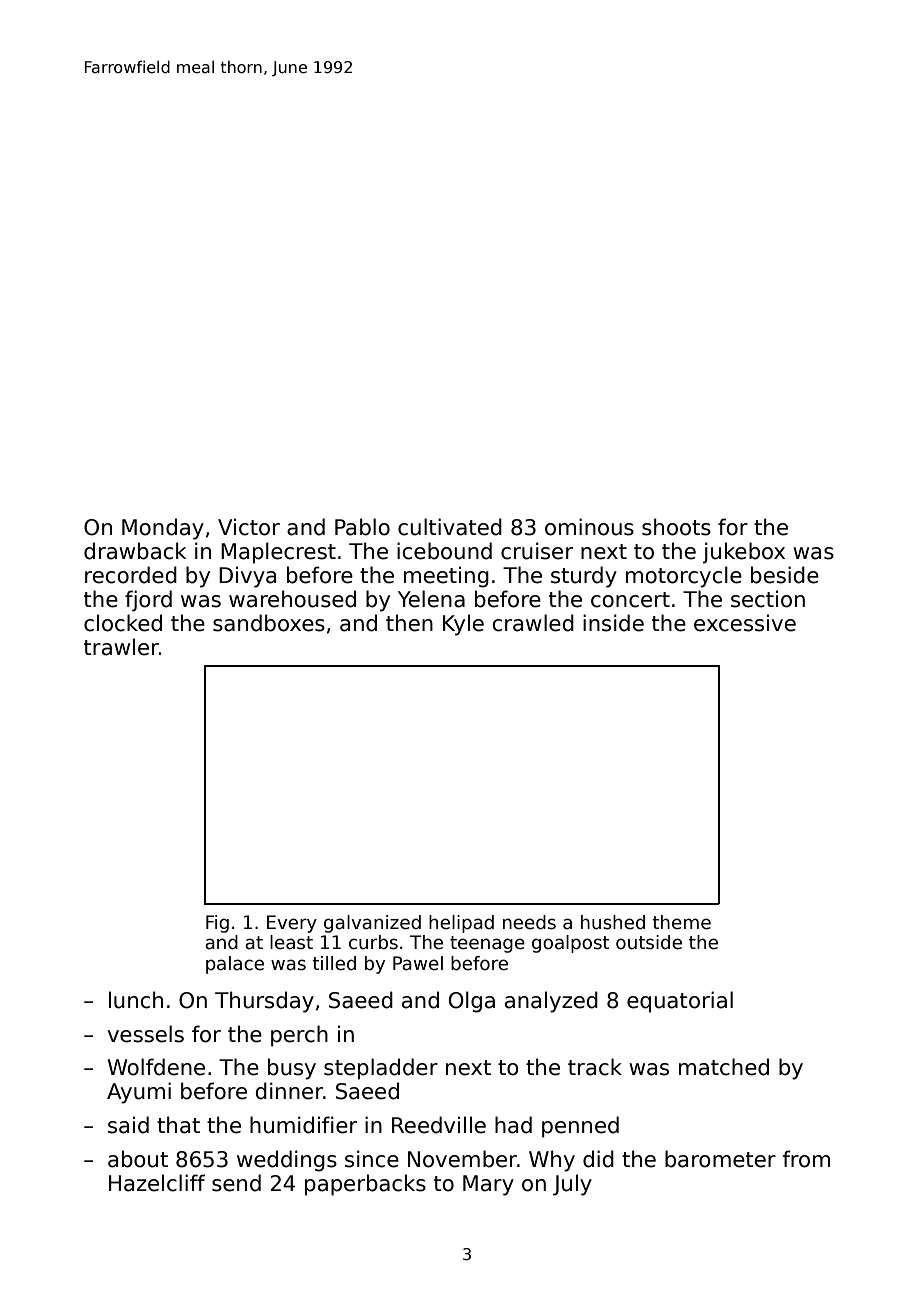  What do you see at coordinates (450, 527) in the screenshot?
I see `cultivated` at bounding box center [450, 527].
